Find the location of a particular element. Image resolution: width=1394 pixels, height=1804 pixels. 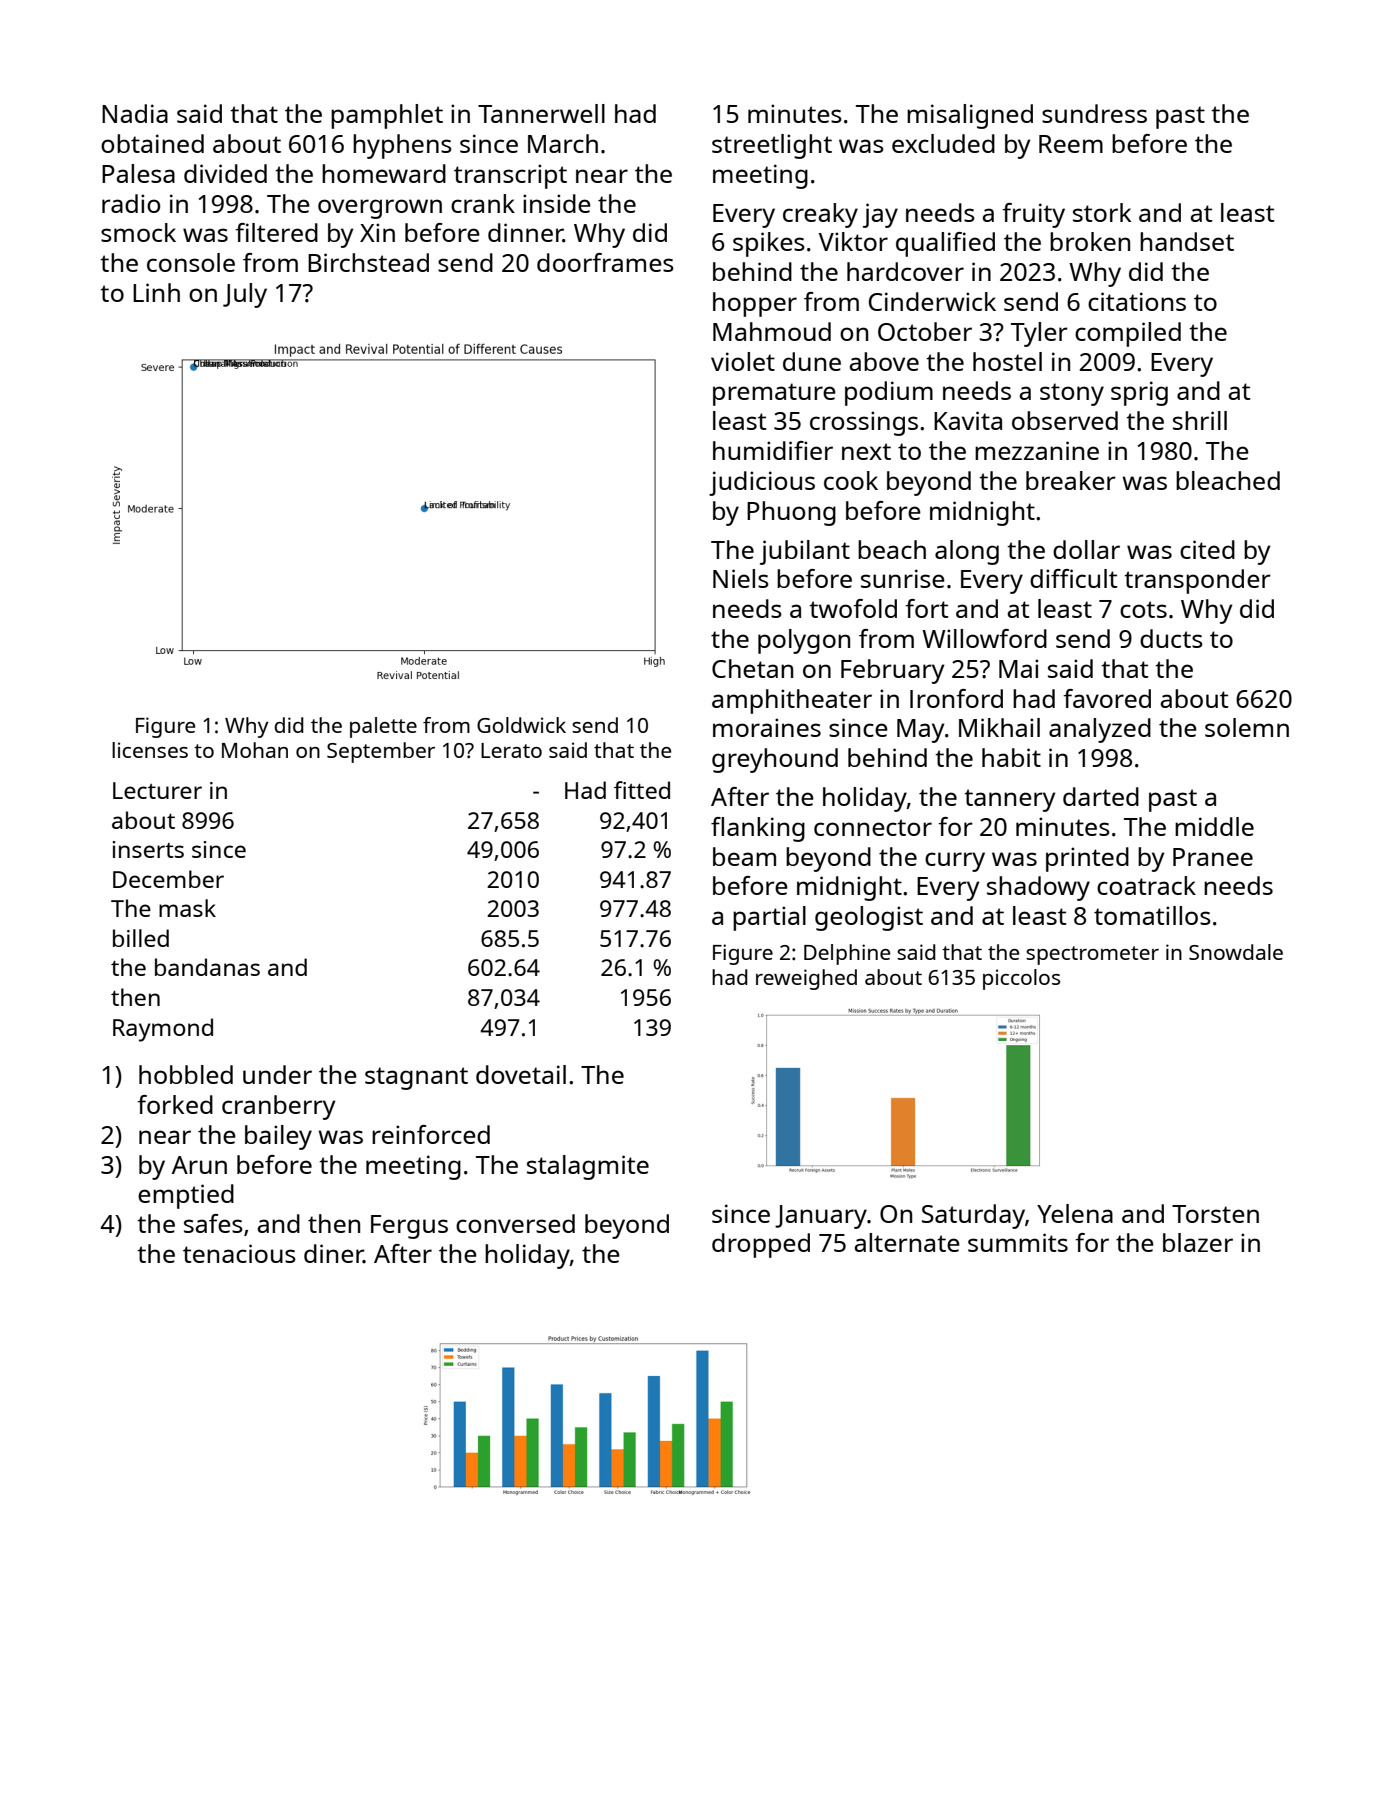

palette is located at coordinates (383, 727).
